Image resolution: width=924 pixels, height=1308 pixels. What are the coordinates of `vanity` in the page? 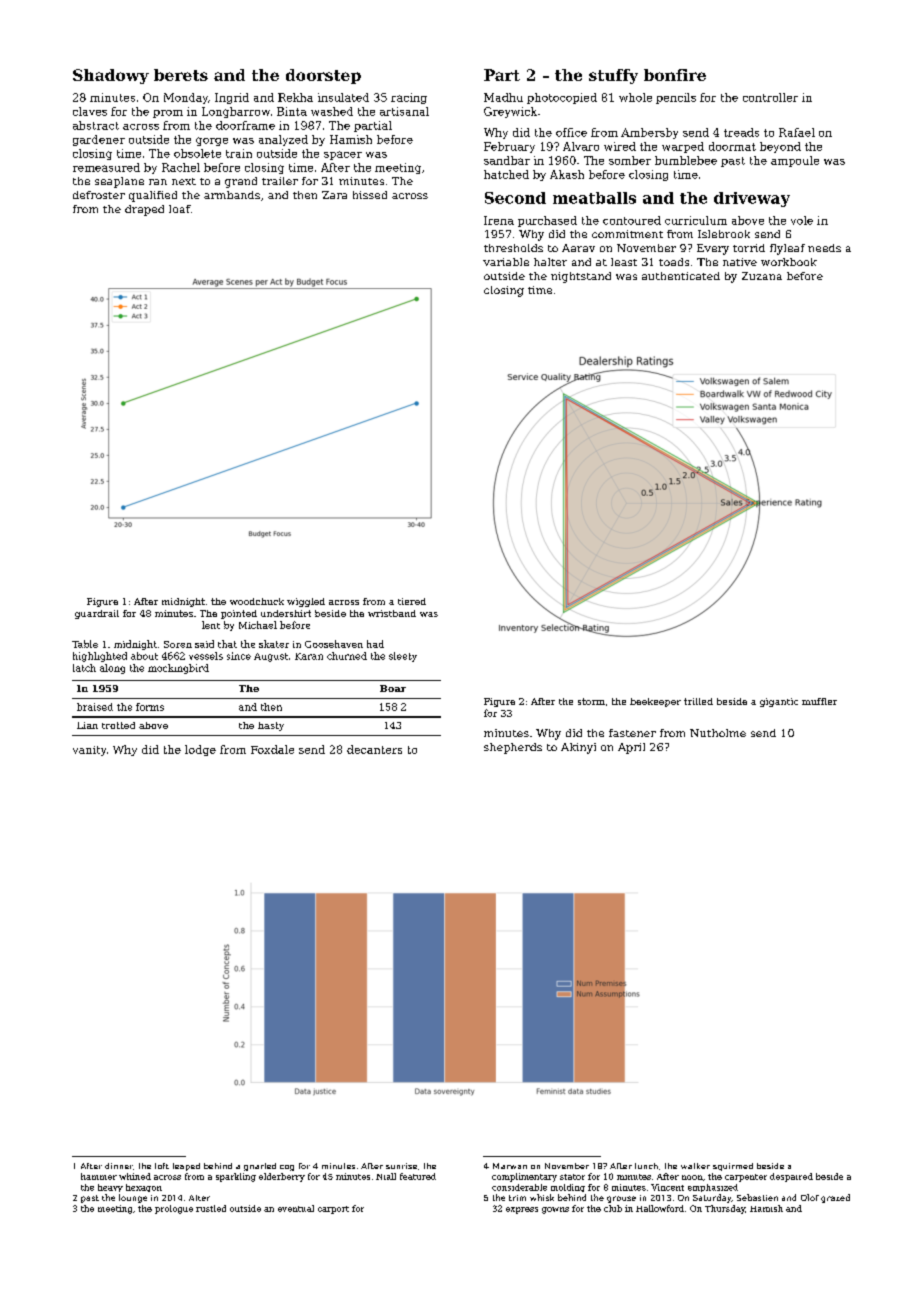 It's located at (89, 751).
